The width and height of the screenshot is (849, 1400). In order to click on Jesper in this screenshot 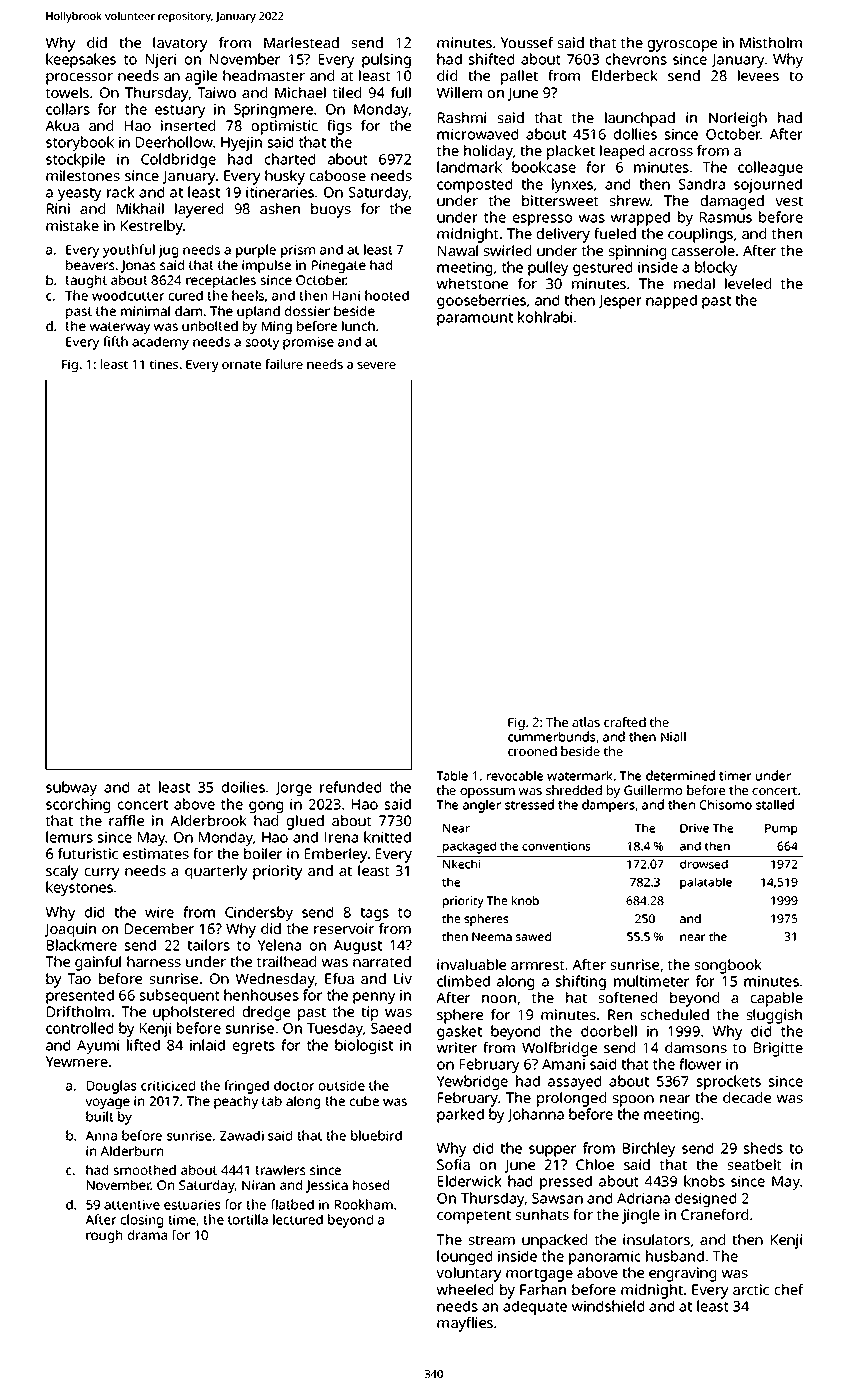, I will do `click(620, 302)`.
